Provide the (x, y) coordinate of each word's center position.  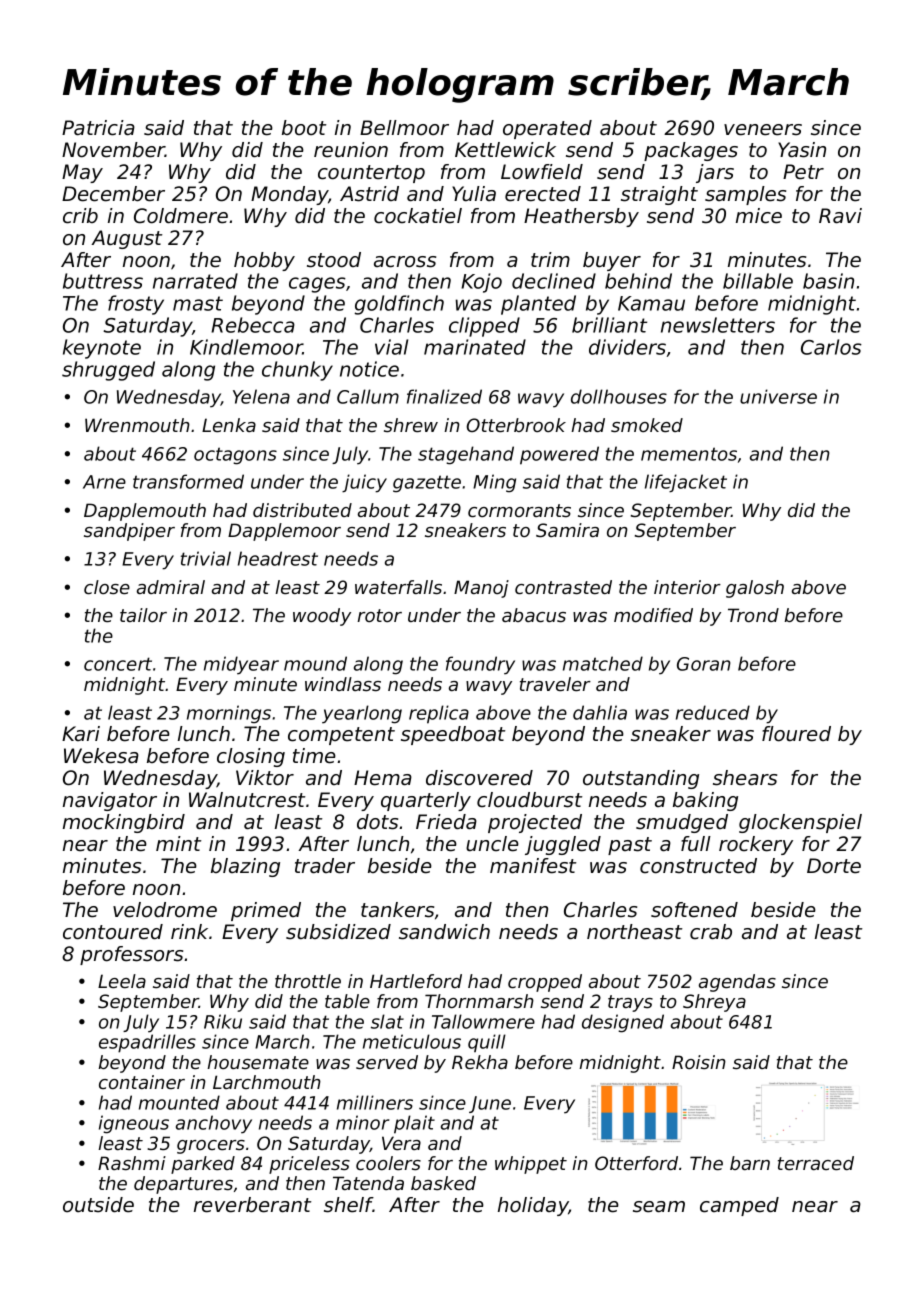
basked (443, 1183)
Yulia (474, 194)
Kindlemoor (246, 347)
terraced (816, 1163)
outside (98, 1205)
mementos (689, 454)
